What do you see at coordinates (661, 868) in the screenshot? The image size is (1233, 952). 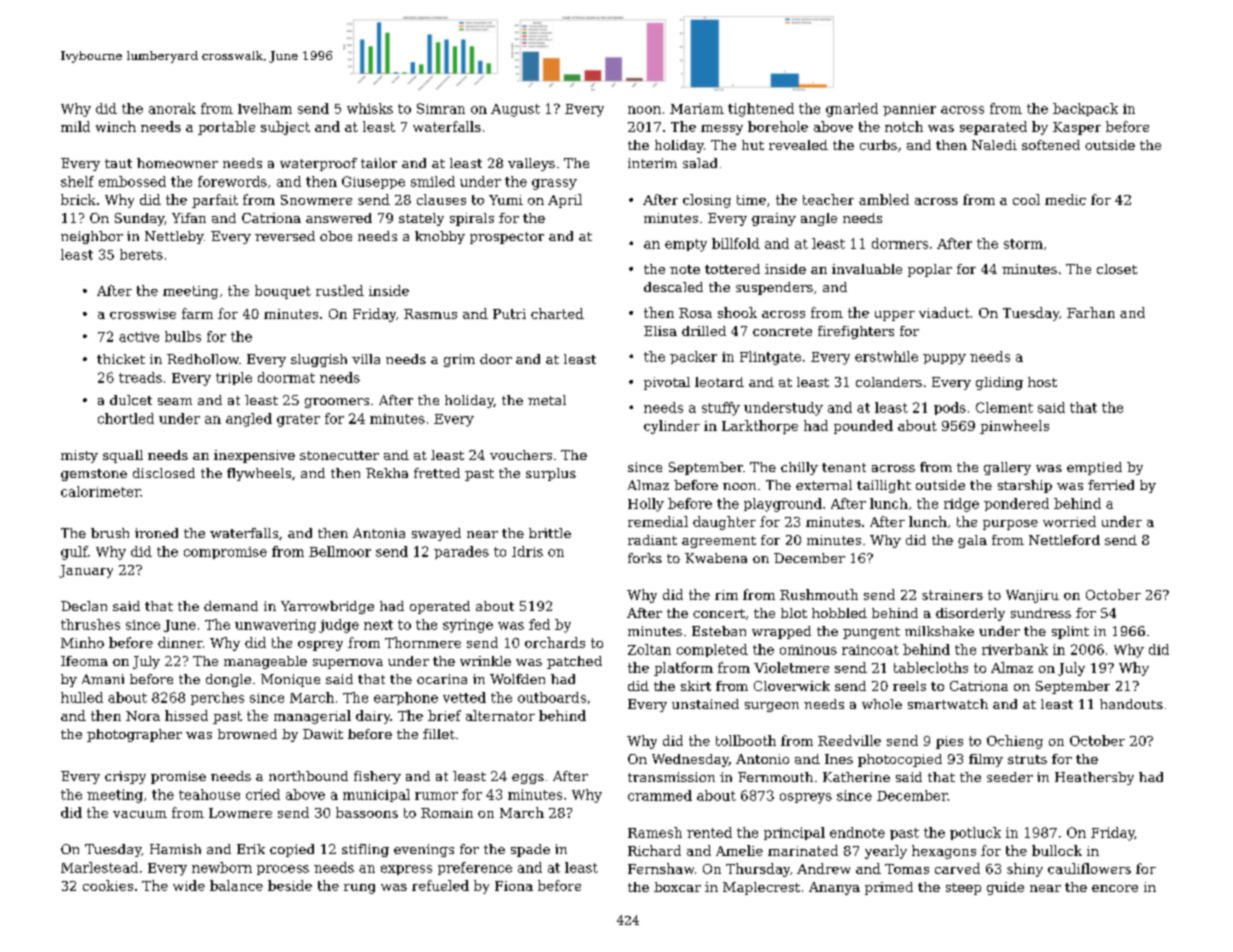 I see `Fernshaw` at bounding box center [661, 868].
